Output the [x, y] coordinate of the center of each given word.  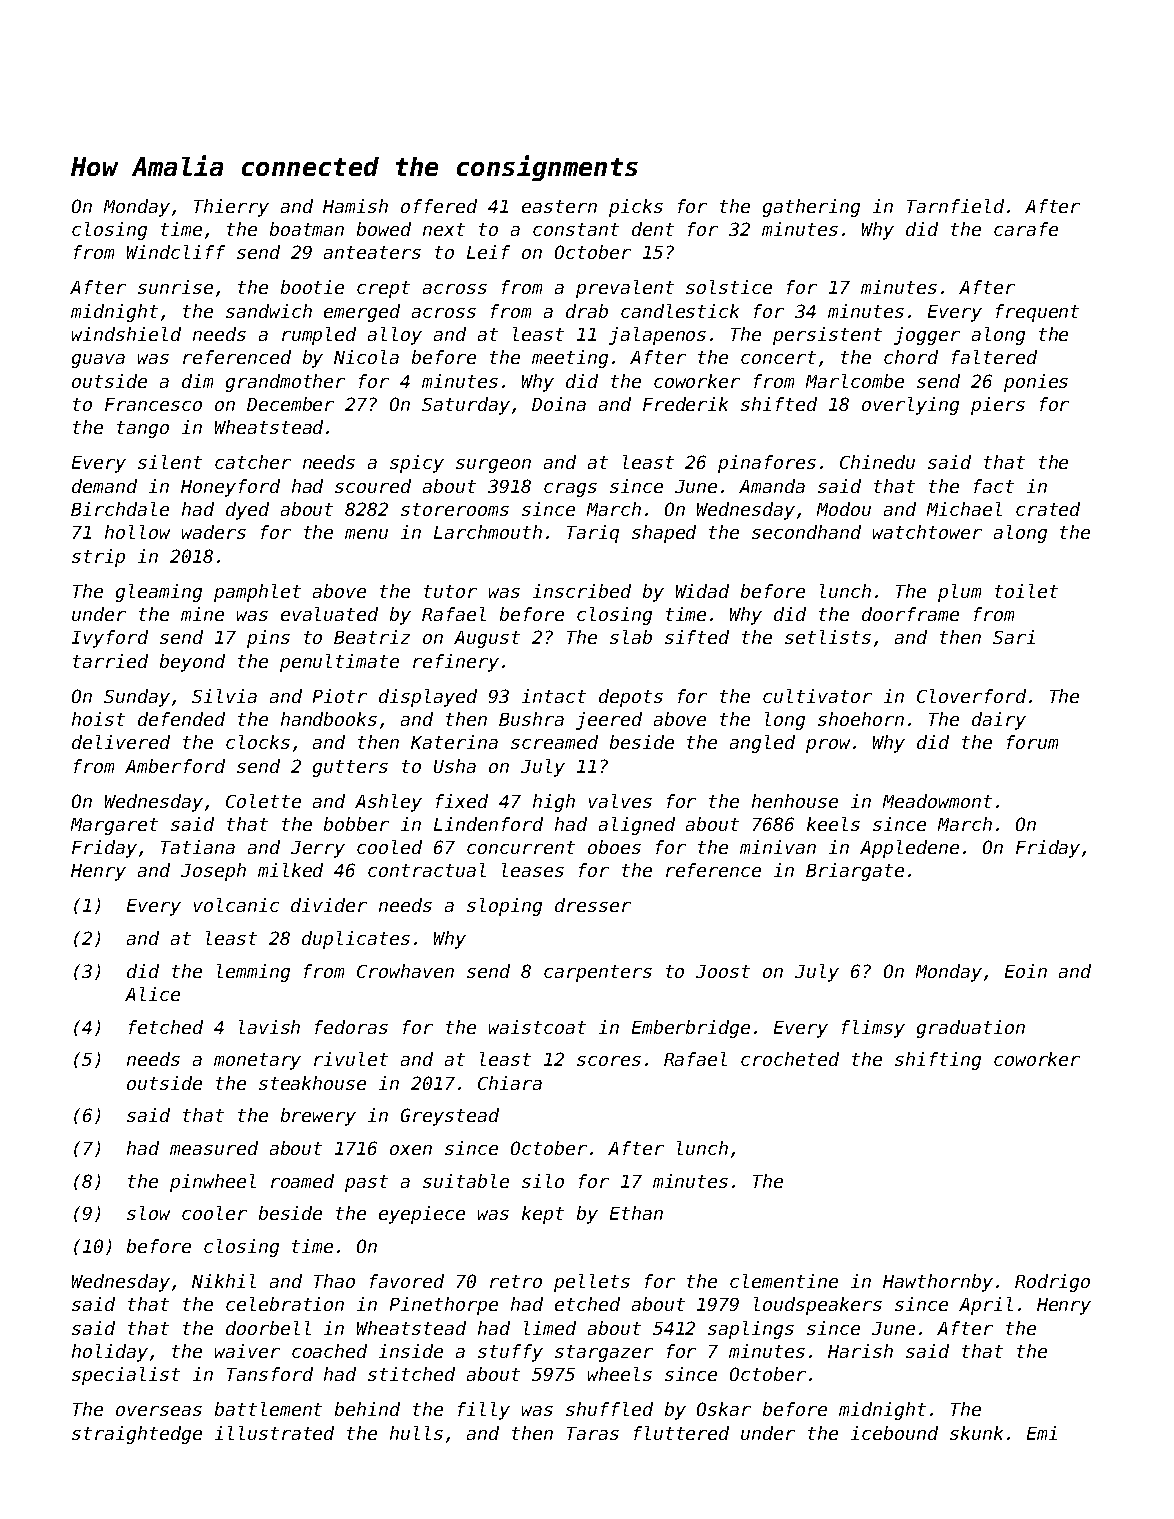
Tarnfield [955, 206]
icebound [894, 1433]
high [554, 803]
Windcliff [176, 252]
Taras [593, 1433]
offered [439, 206]
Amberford [175, 766]
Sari [1014, 637]
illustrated [274, 1433]
